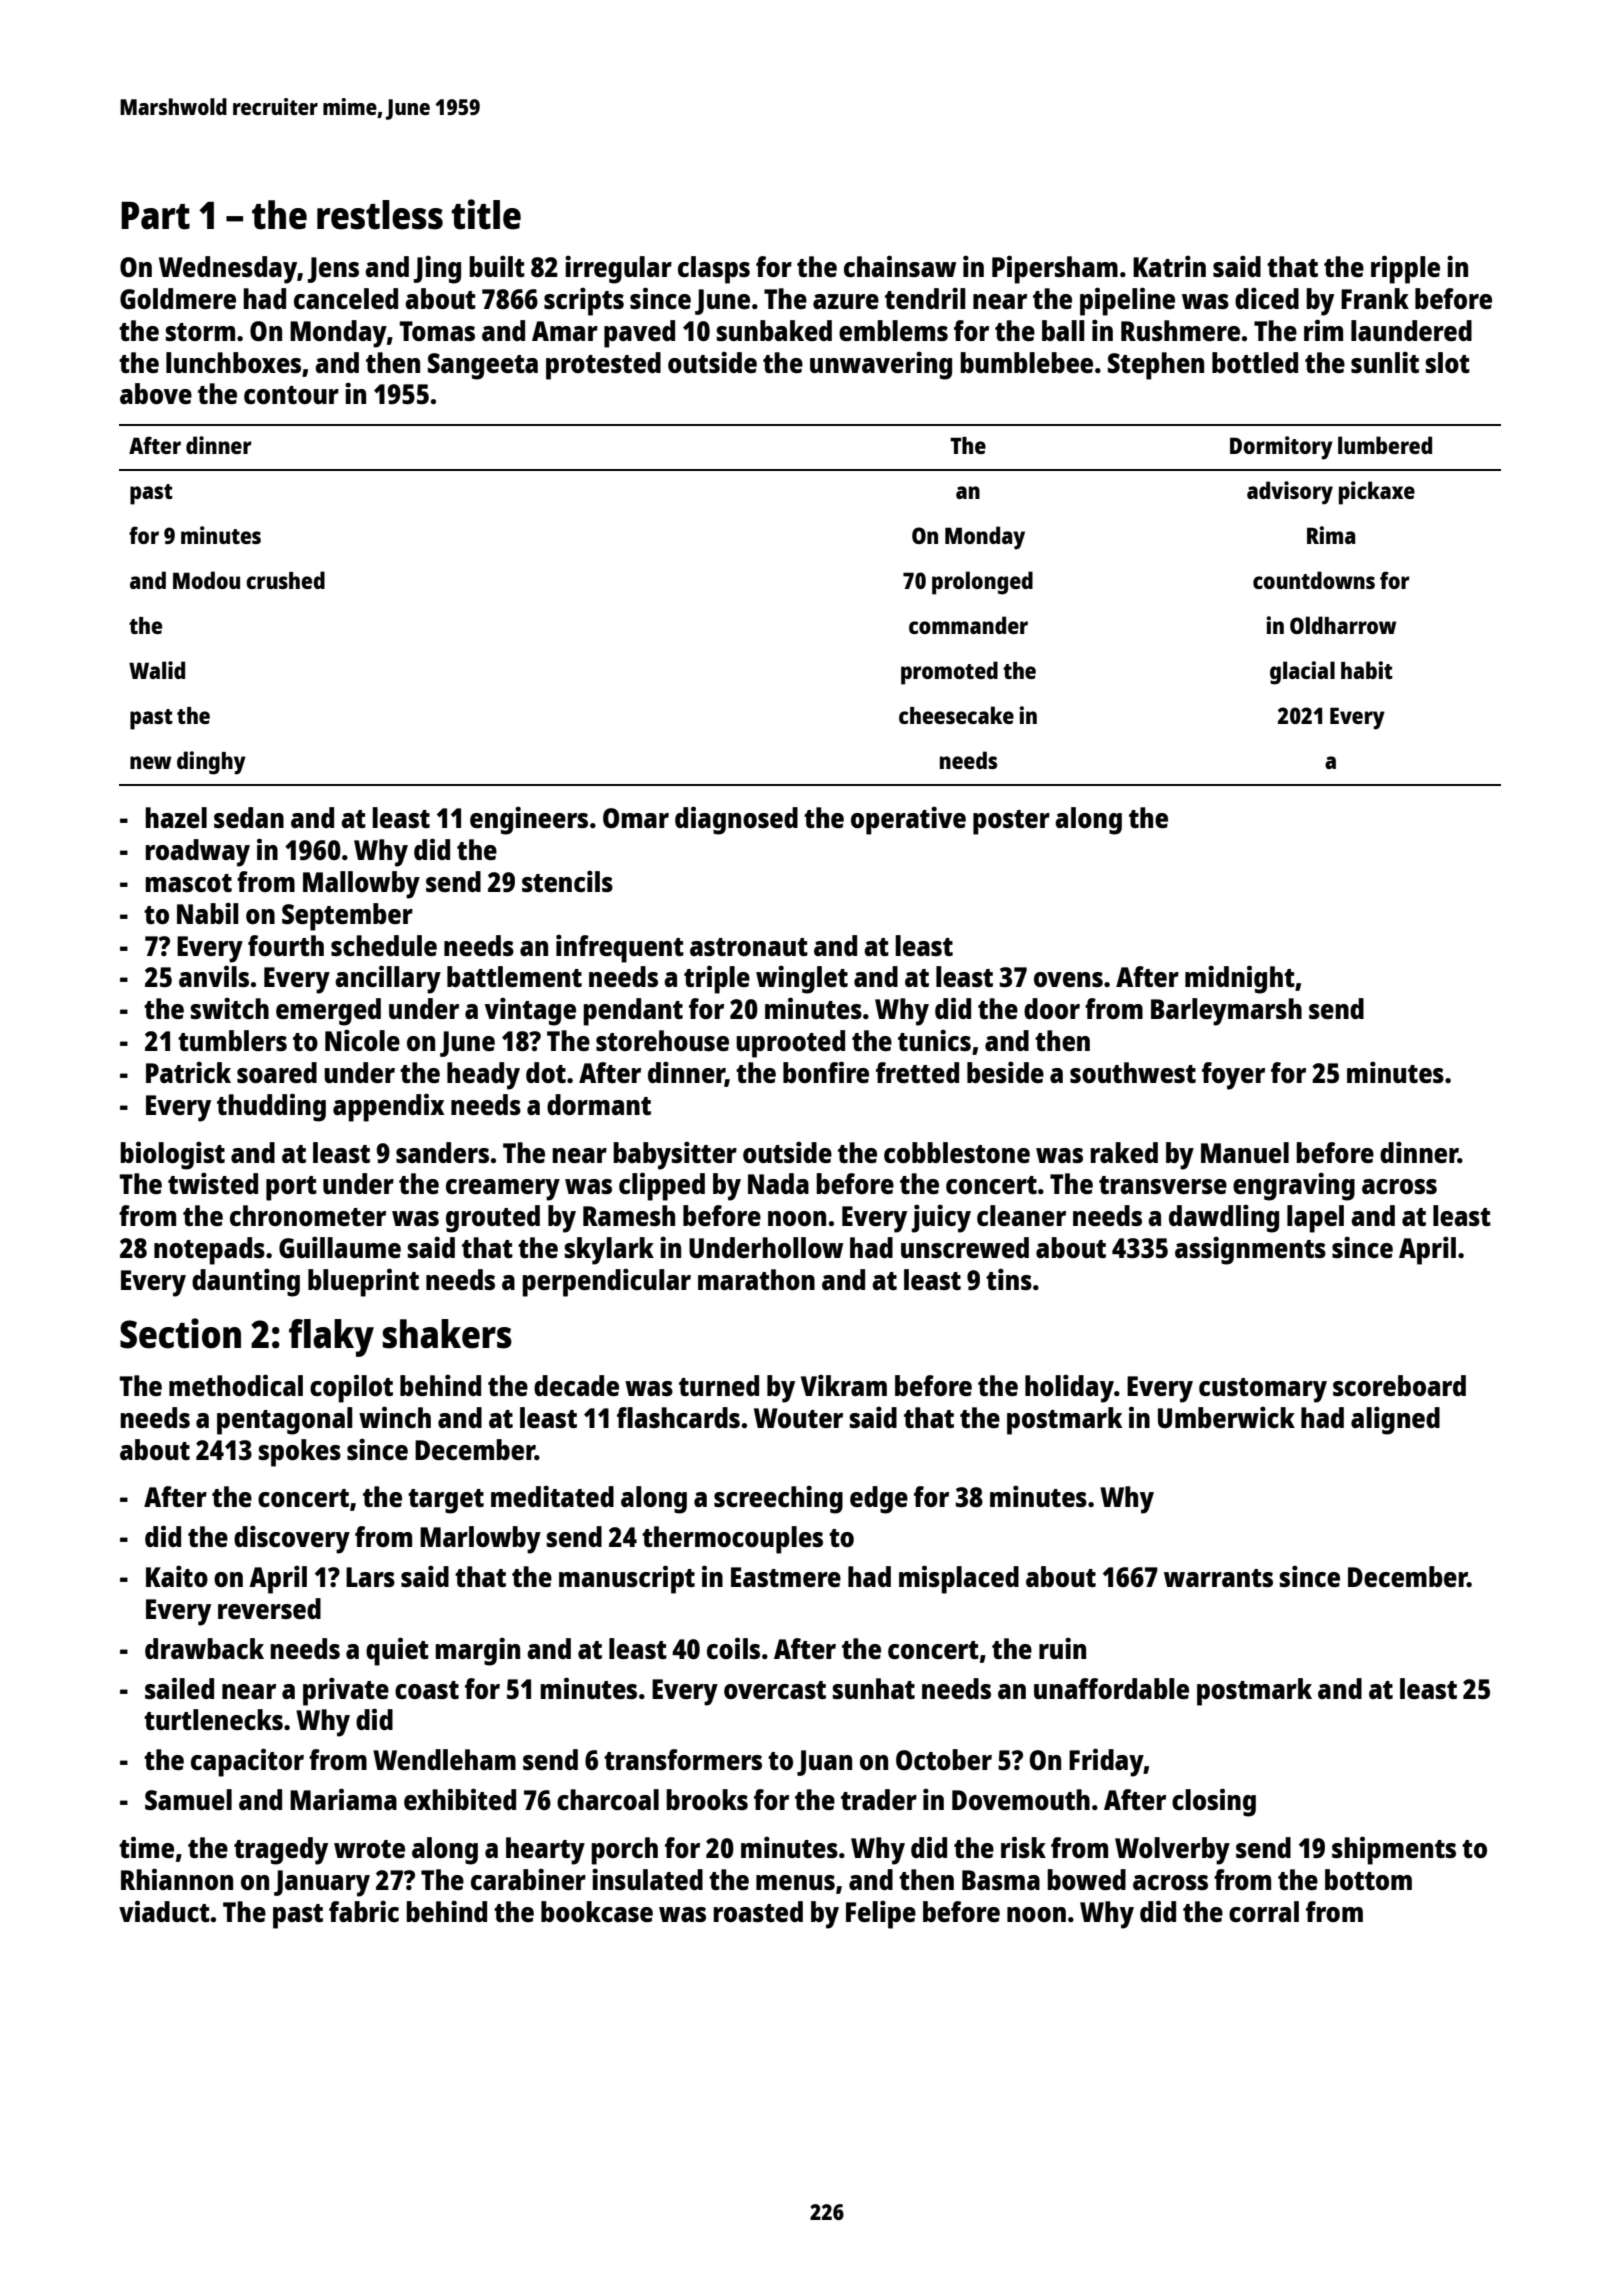  What do you see at coordinates (1377, 493) in the screenshot?
I see `pickaxe` at bounding box center [1377, 493].
